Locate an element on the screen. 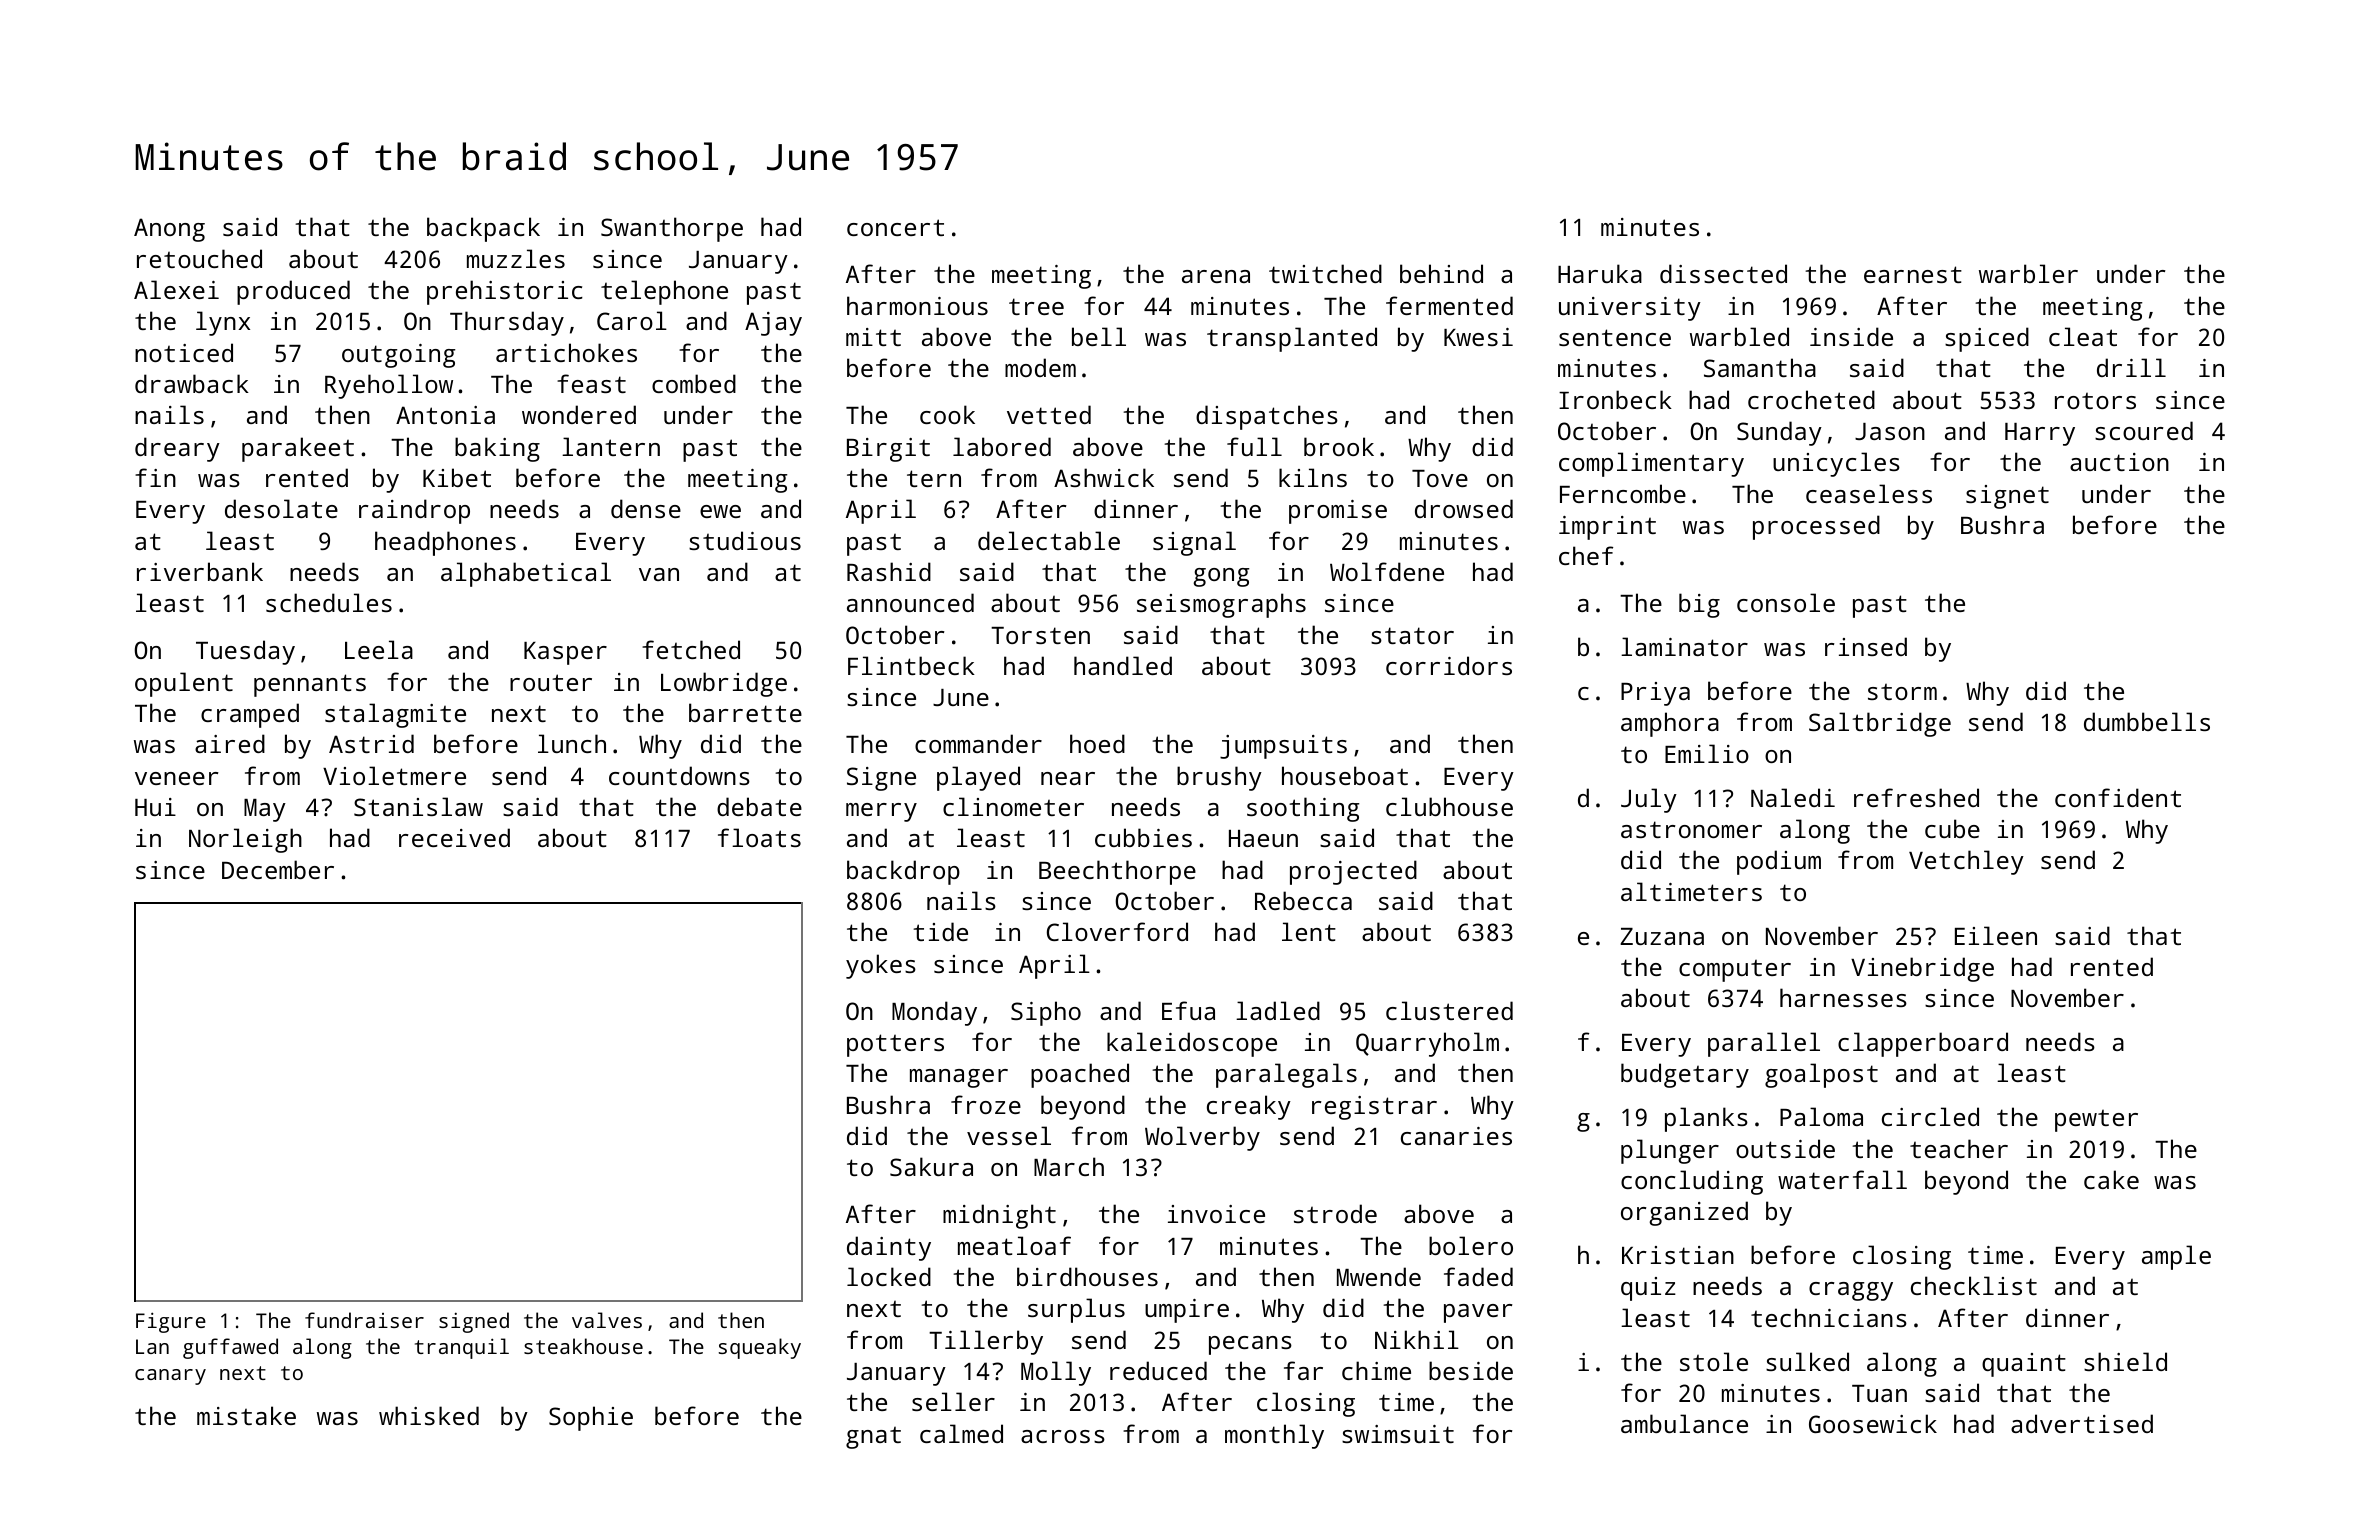 This screenshot has height=1527, width=2360. lunch is located at coordinates (572, 743).
